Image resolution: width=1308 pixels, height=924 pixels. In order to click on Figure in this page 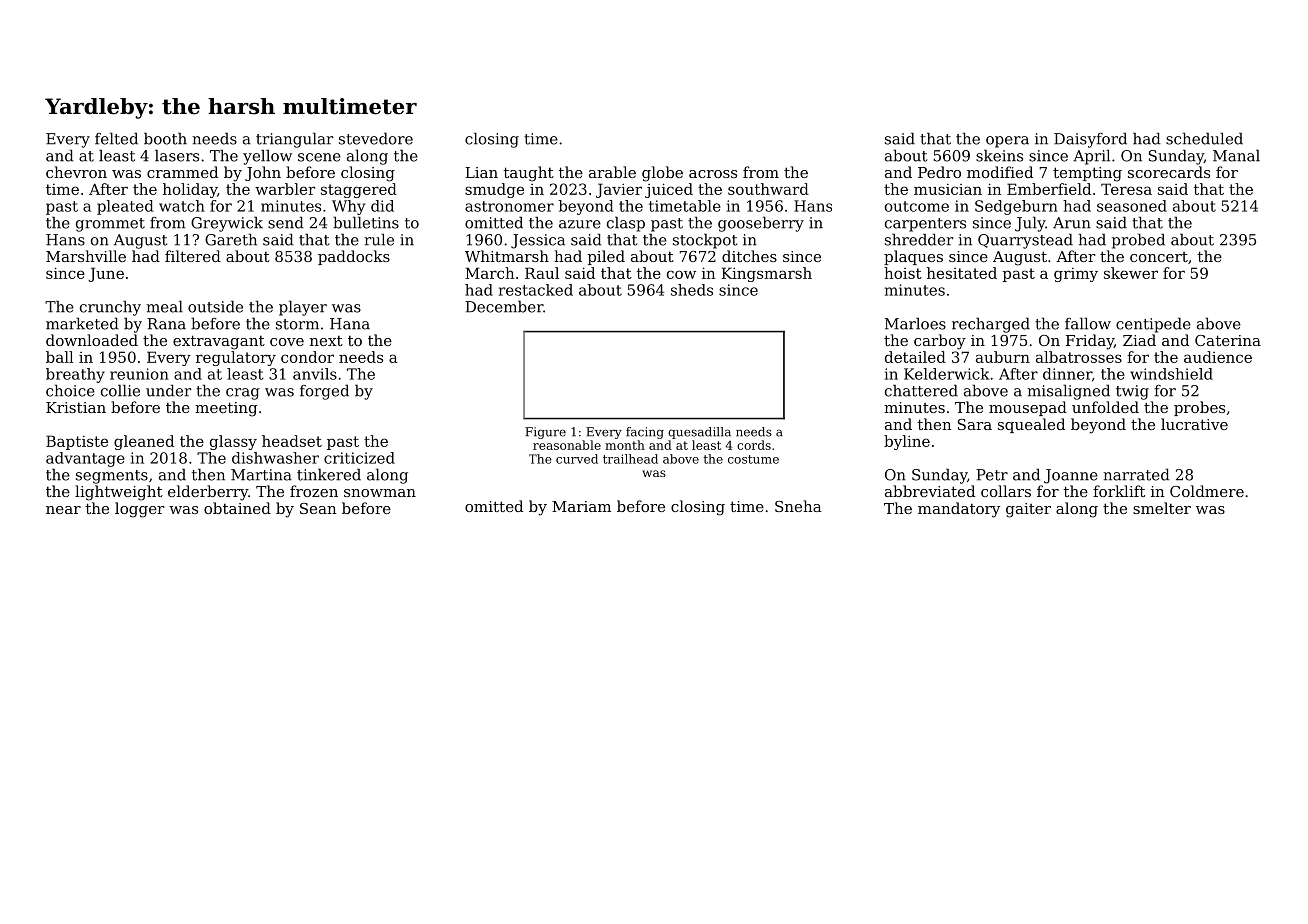, I will do `click(545, 433)`.
